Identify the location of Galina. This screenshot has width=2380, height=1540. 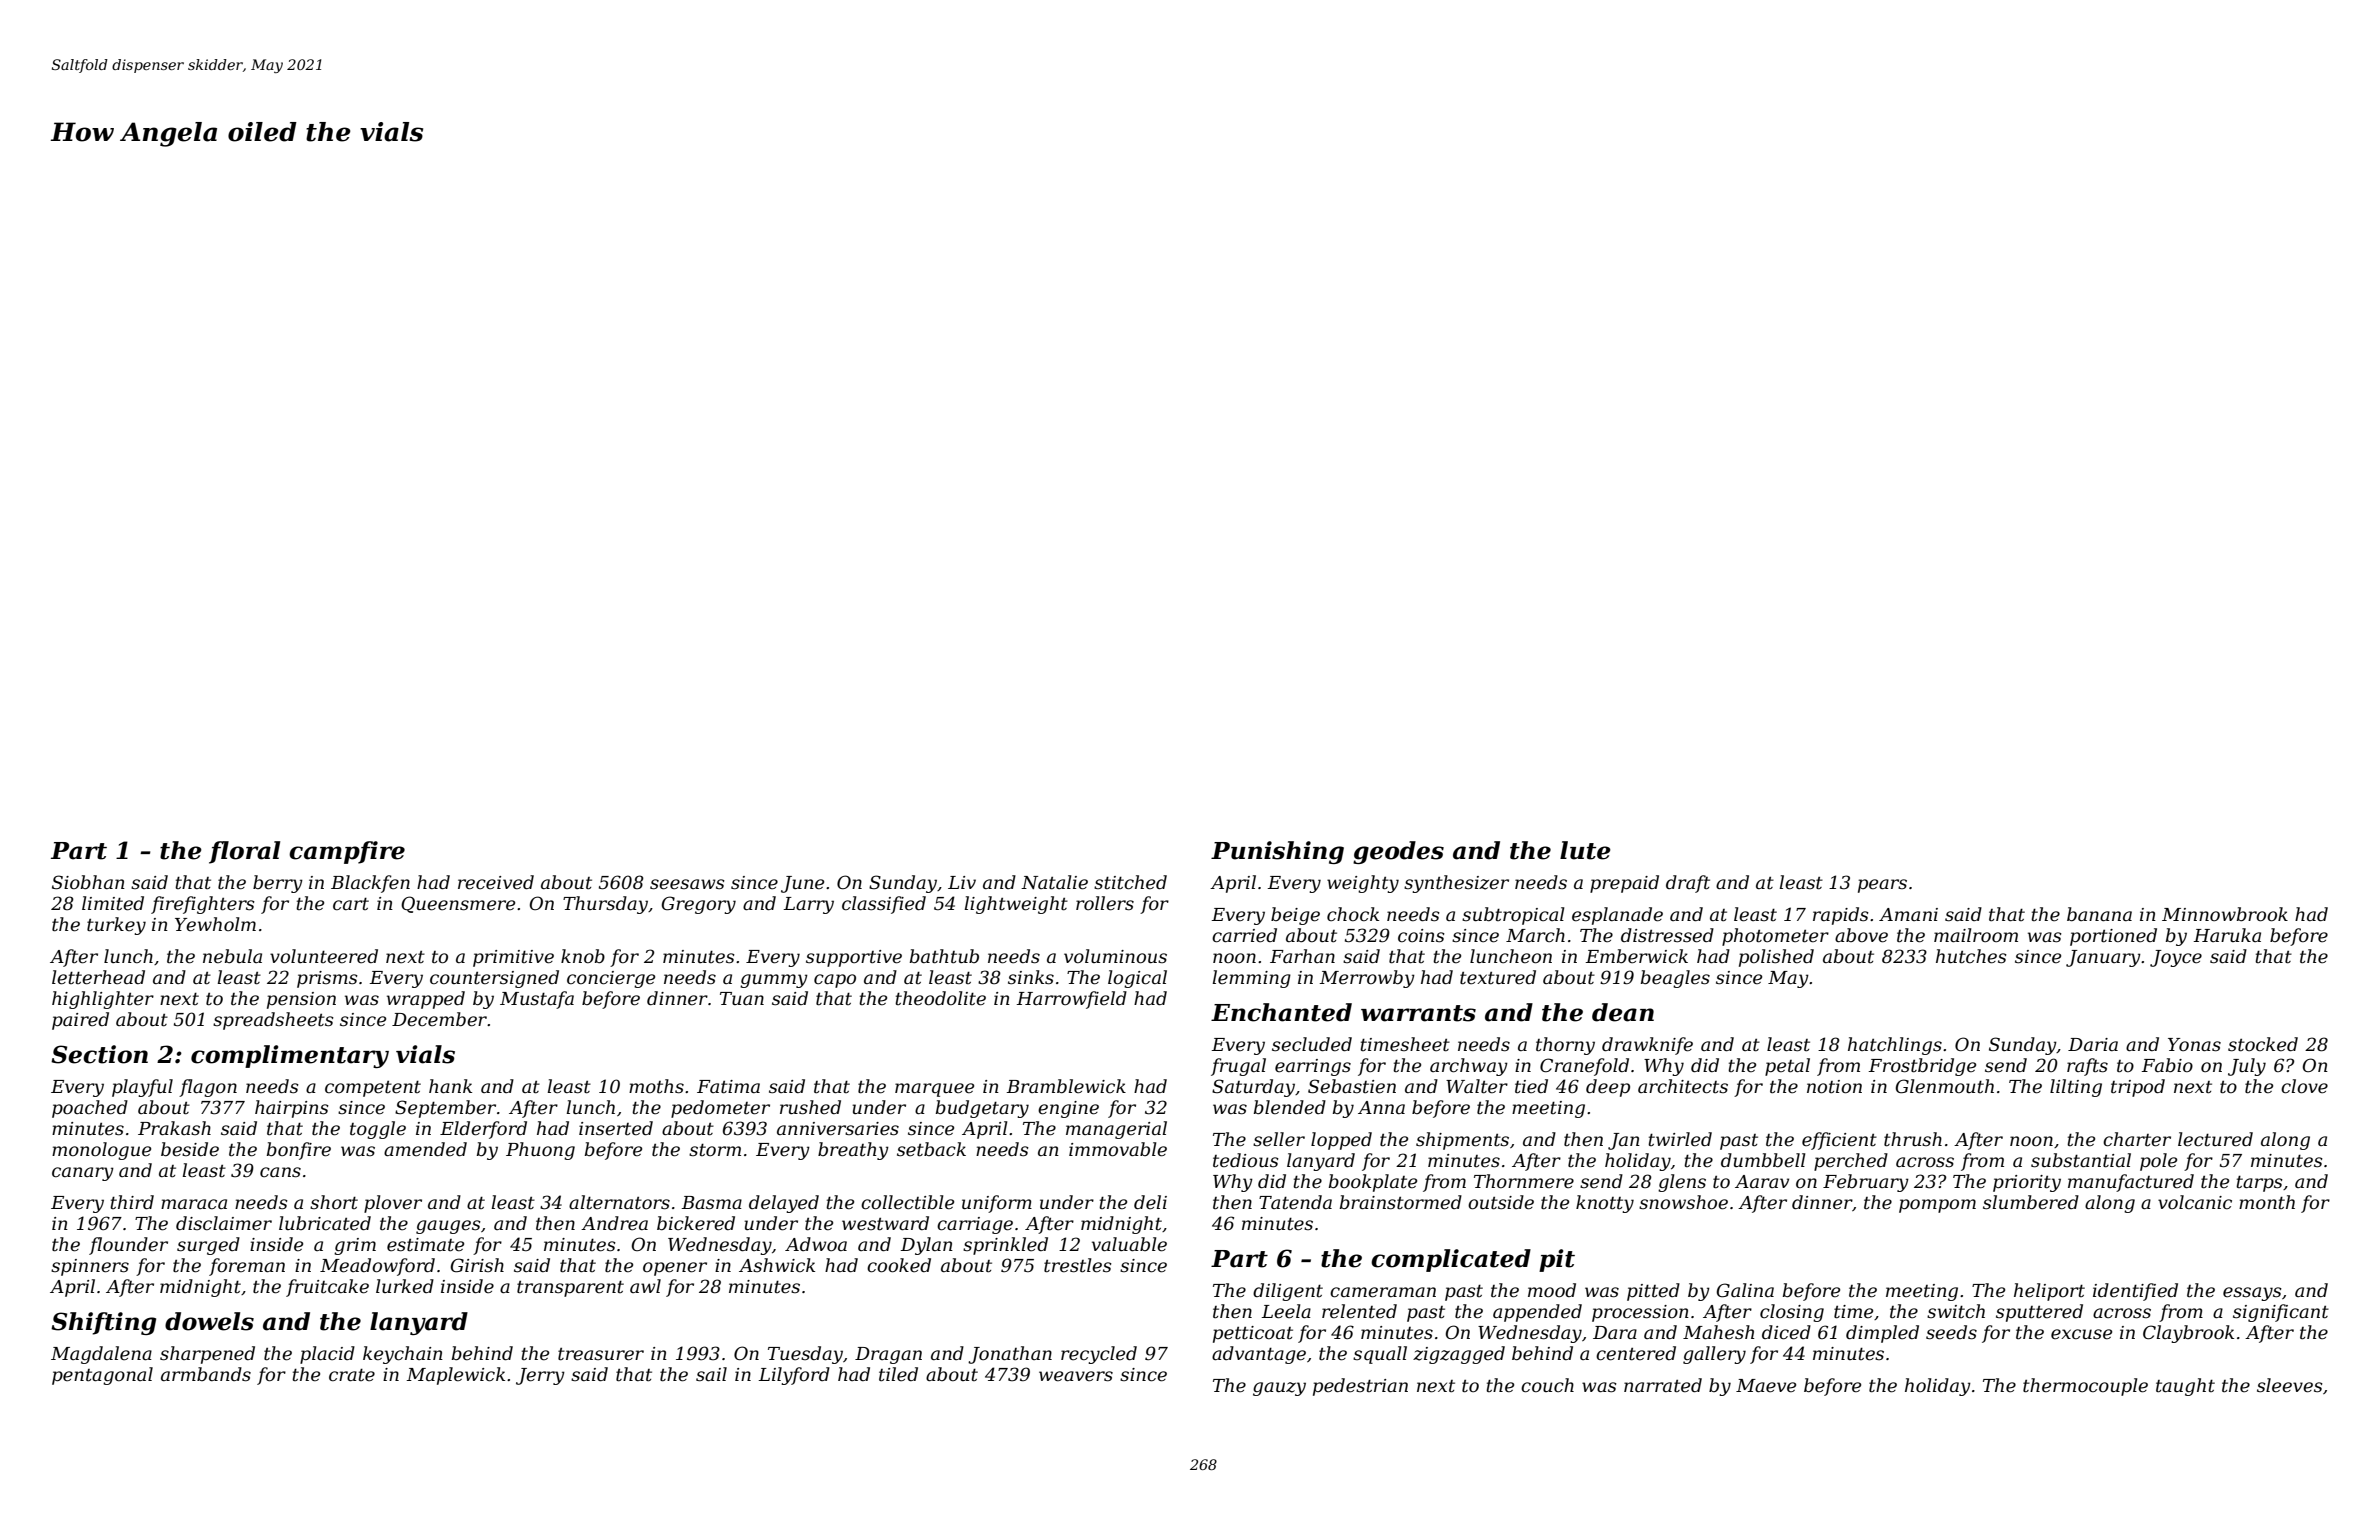
(1745, 1290).
